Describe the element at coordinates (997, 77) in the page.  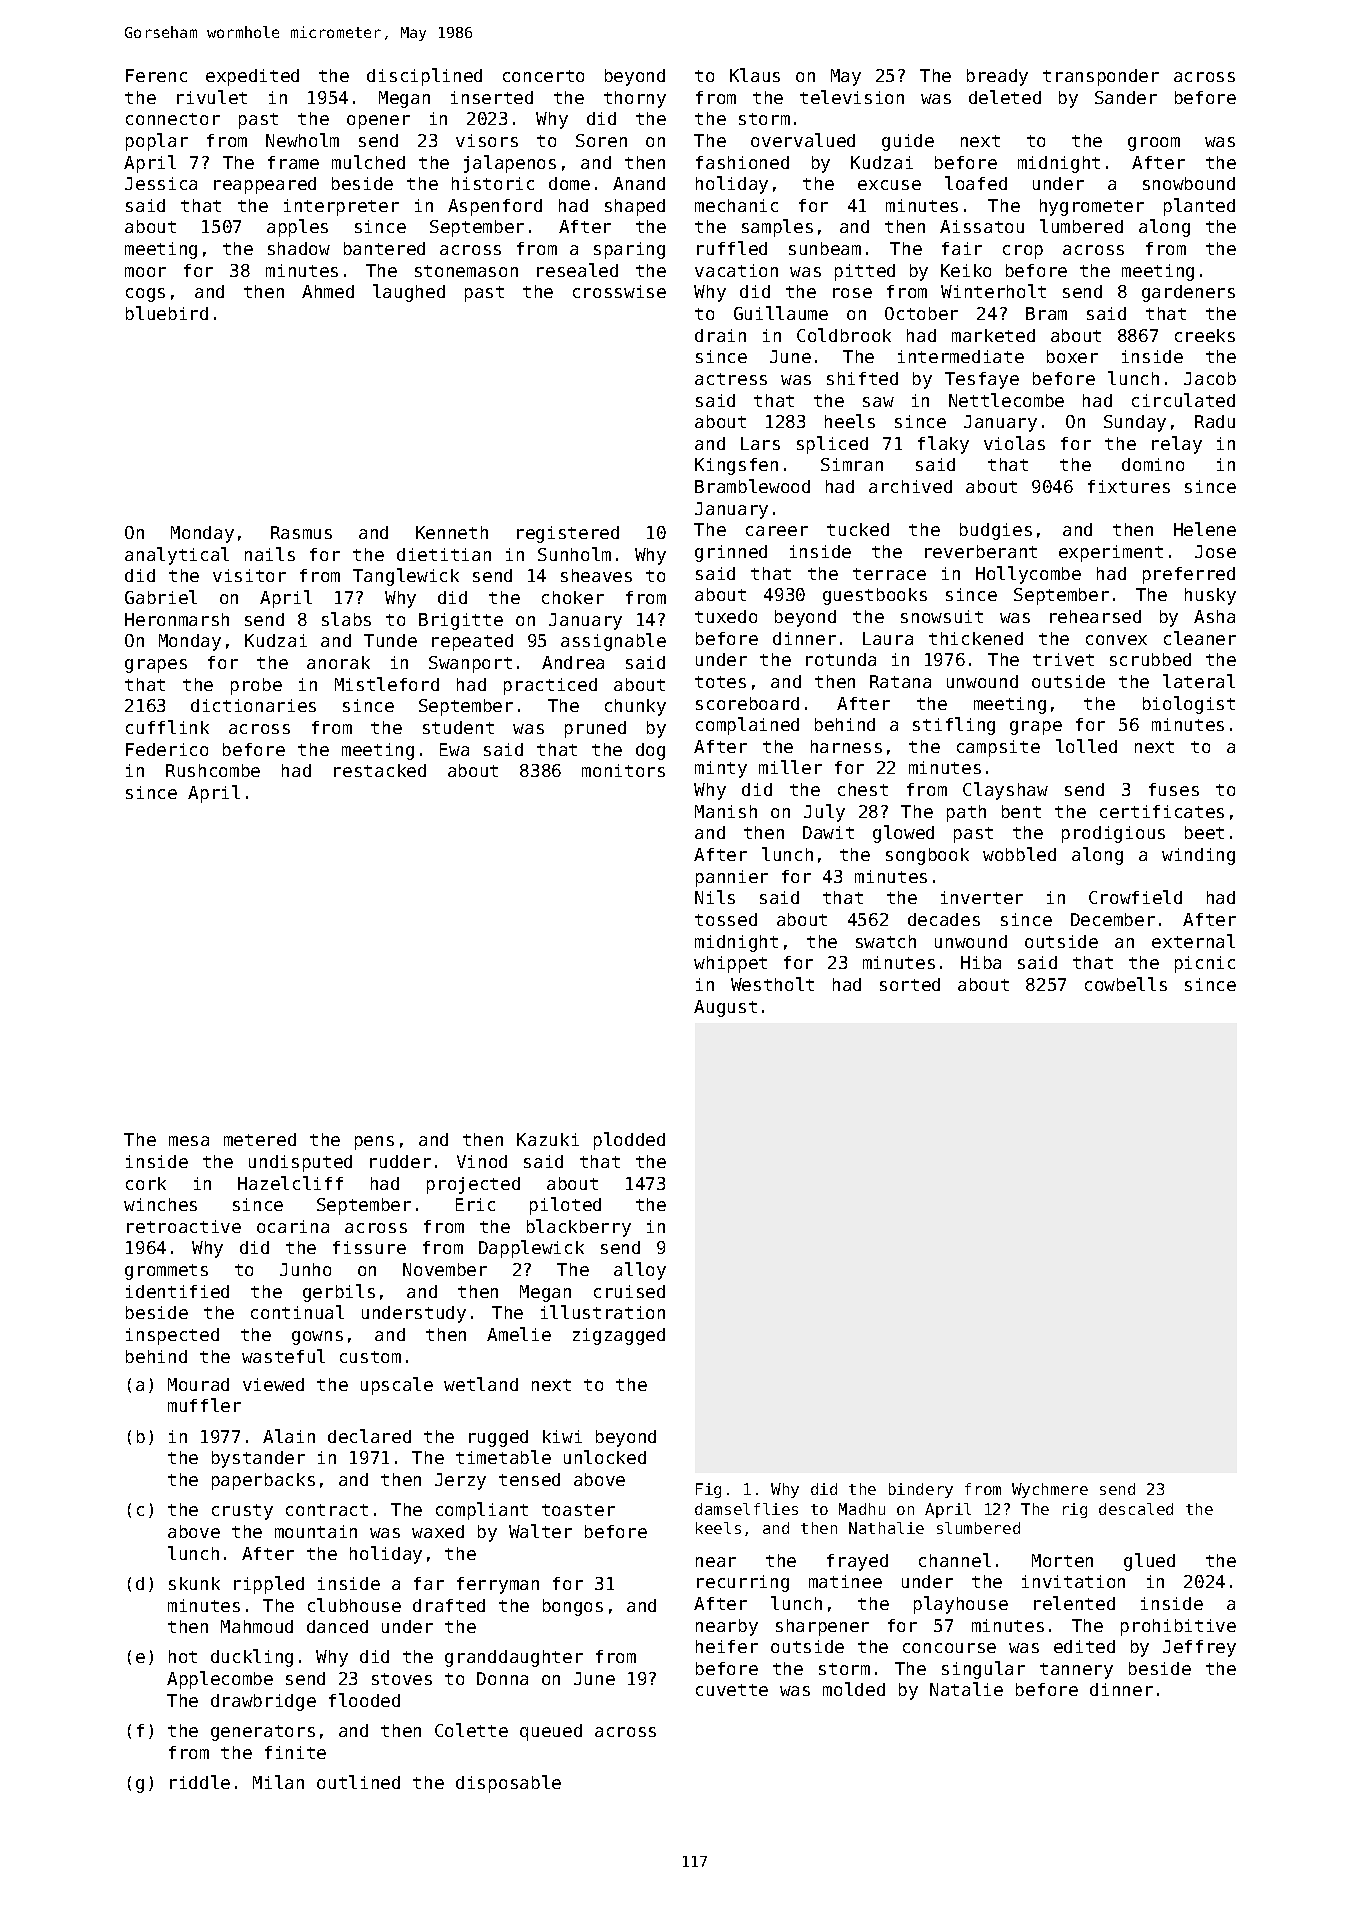
I see `bready` at that location.
